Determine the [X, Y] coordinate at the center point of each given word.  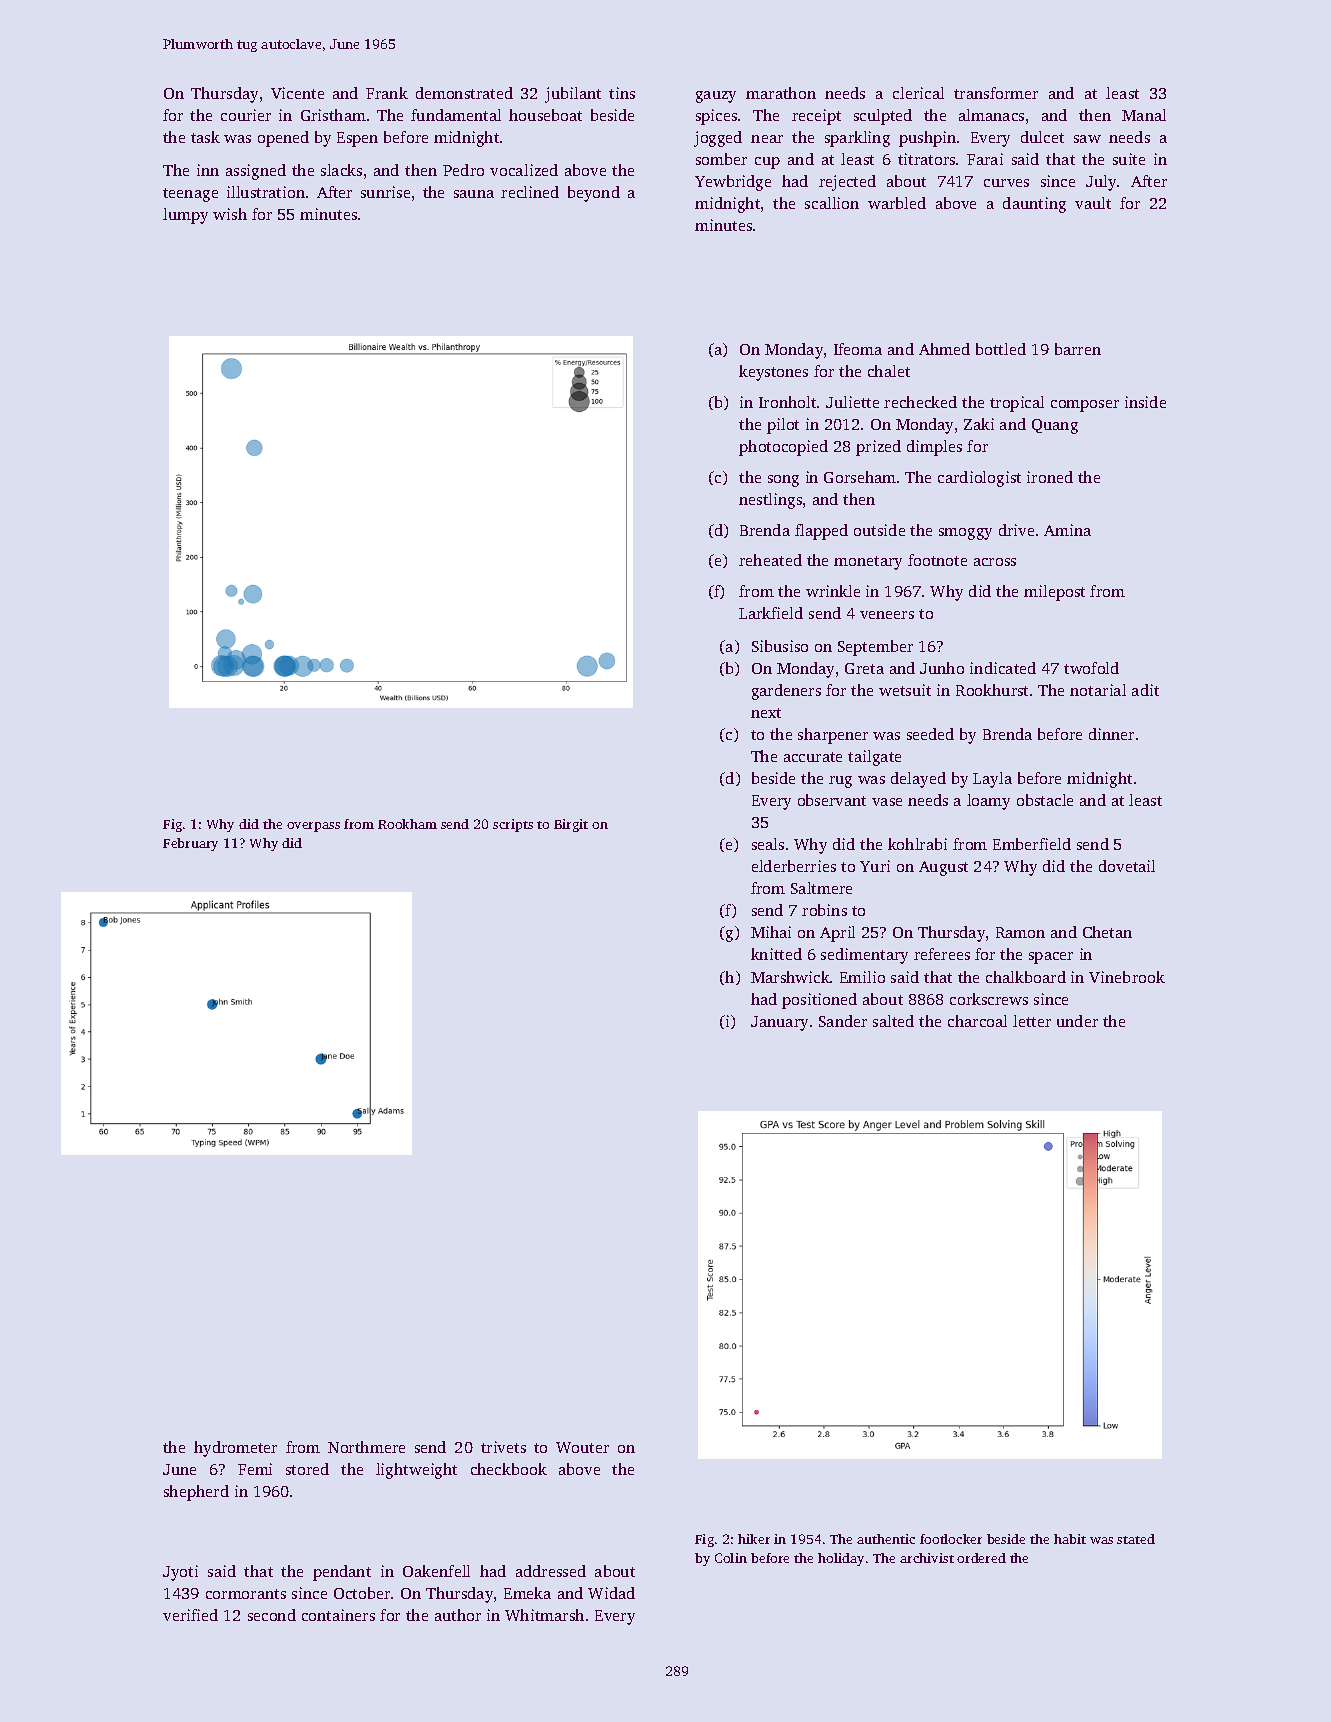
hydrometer [235, 1449]
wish [230, 214]
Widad [611, 1593]
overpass [313, 827]
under [1077, 1021]
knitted [776, 954]
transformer [996, 93]
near [767, 139]
